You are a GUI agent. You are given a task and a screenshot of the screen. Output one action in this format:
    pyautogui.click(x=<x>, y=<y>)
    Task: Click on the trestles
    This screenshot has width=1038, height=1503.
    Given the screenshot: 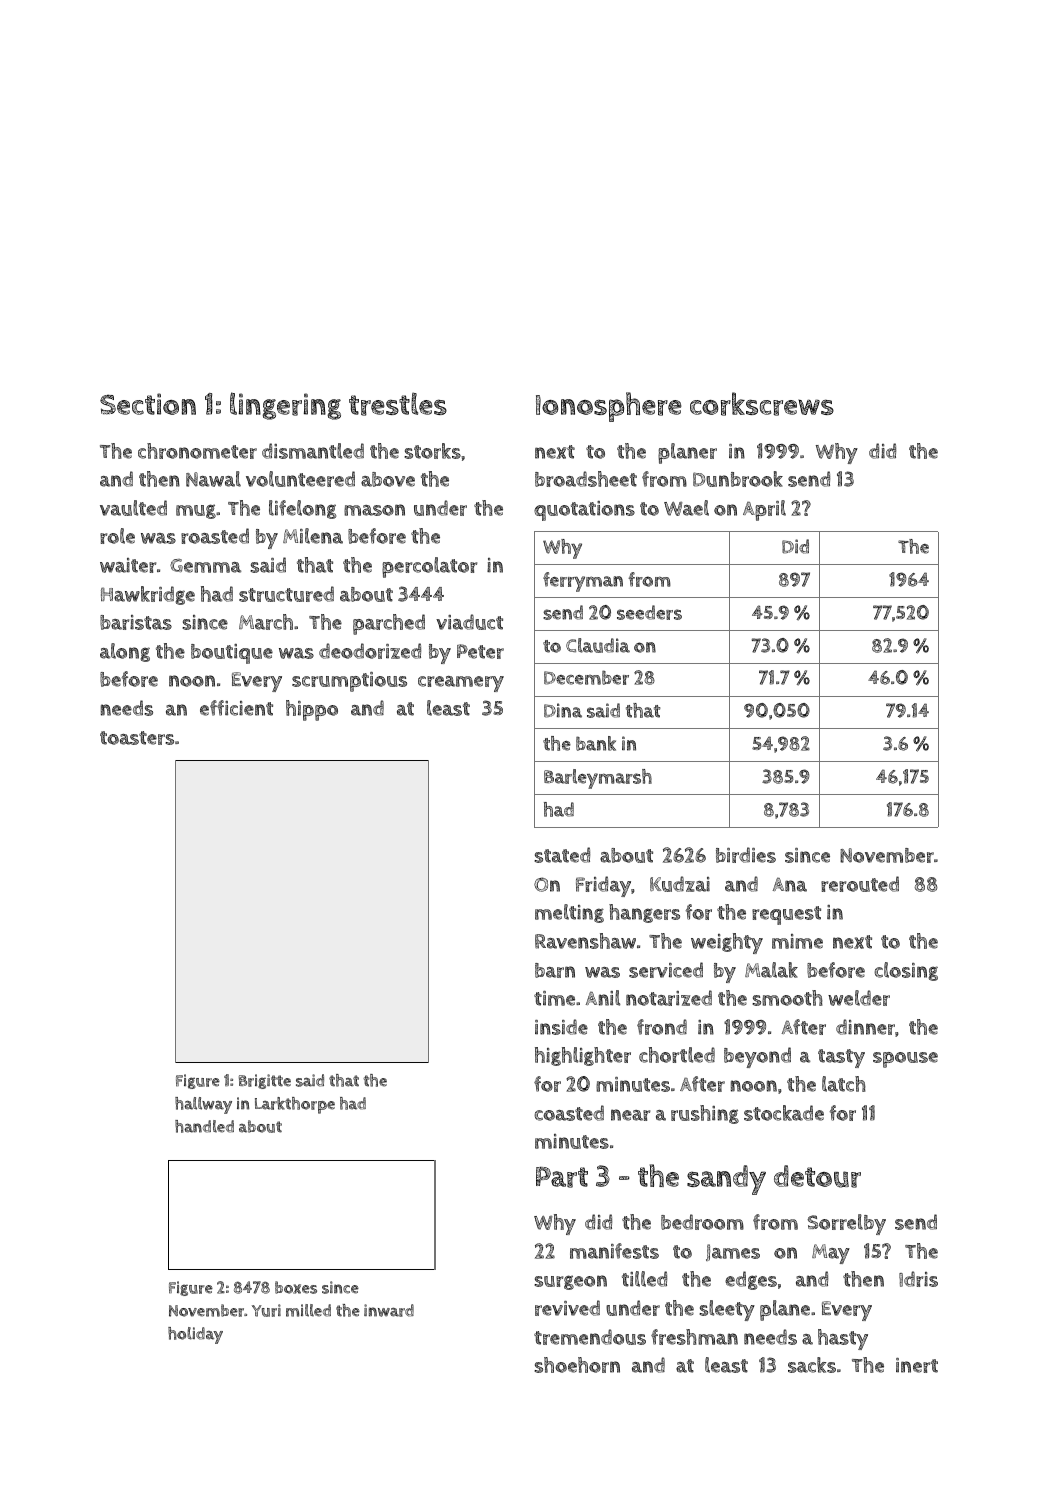 What is the action you would take?
    pyautogui.click(x=398, y=404)
